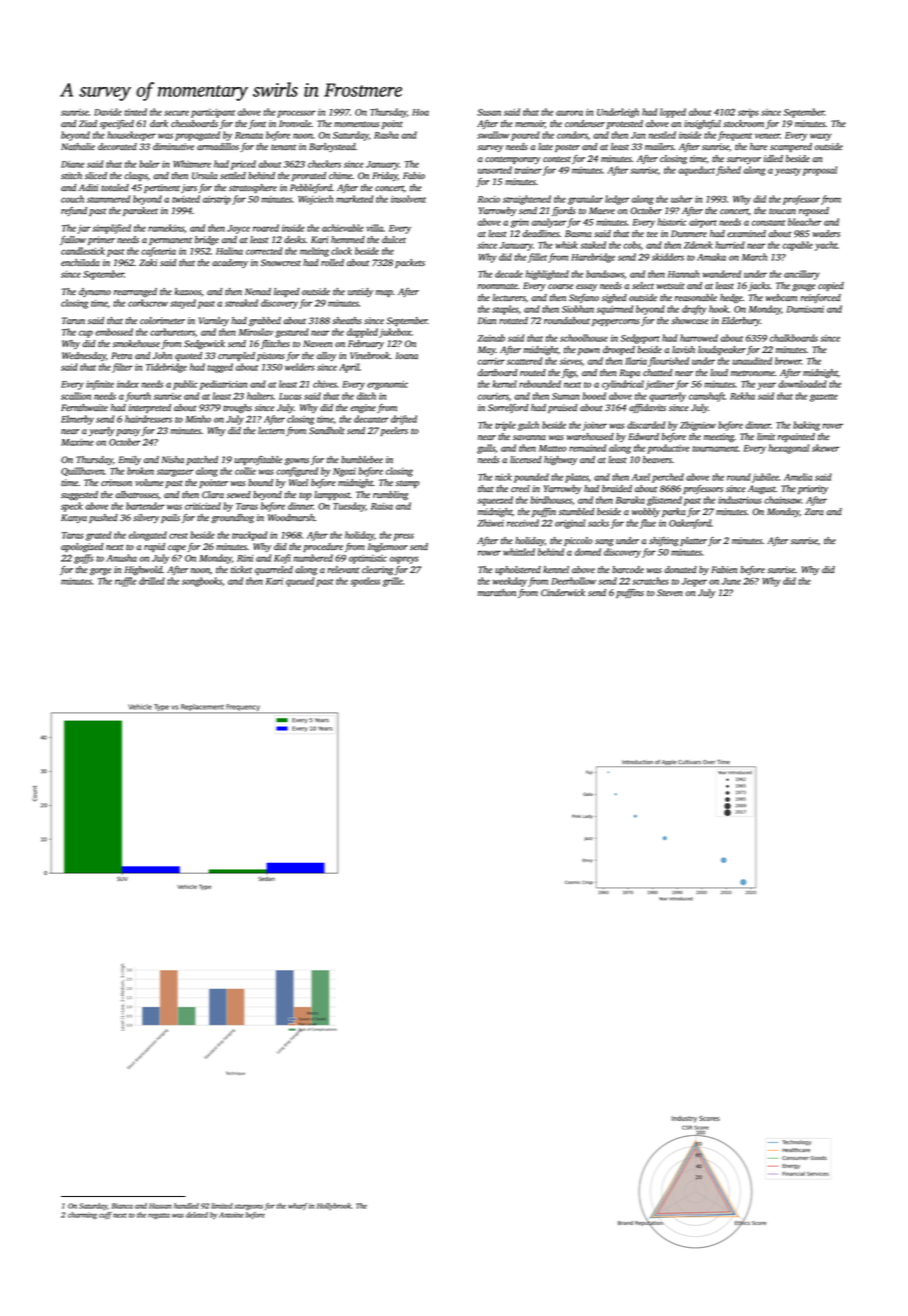 Image resolution: width=908 pixels, height=1316 pixels. Describe the element at coordinates (356, 124) in the screenshot. I see `momentous` at that location.
